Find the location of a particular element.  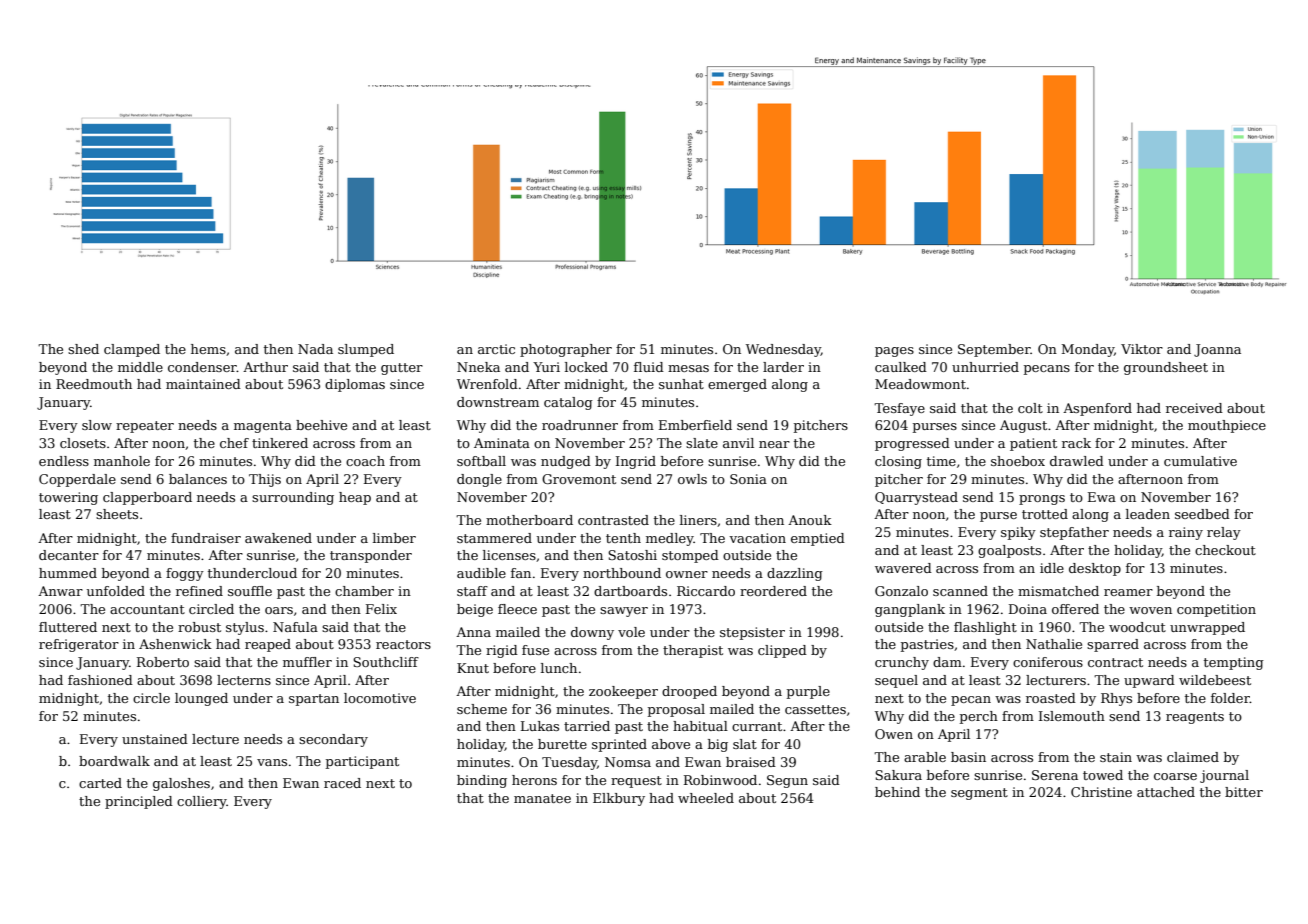

fuse is located at coordinates (535, 650).
